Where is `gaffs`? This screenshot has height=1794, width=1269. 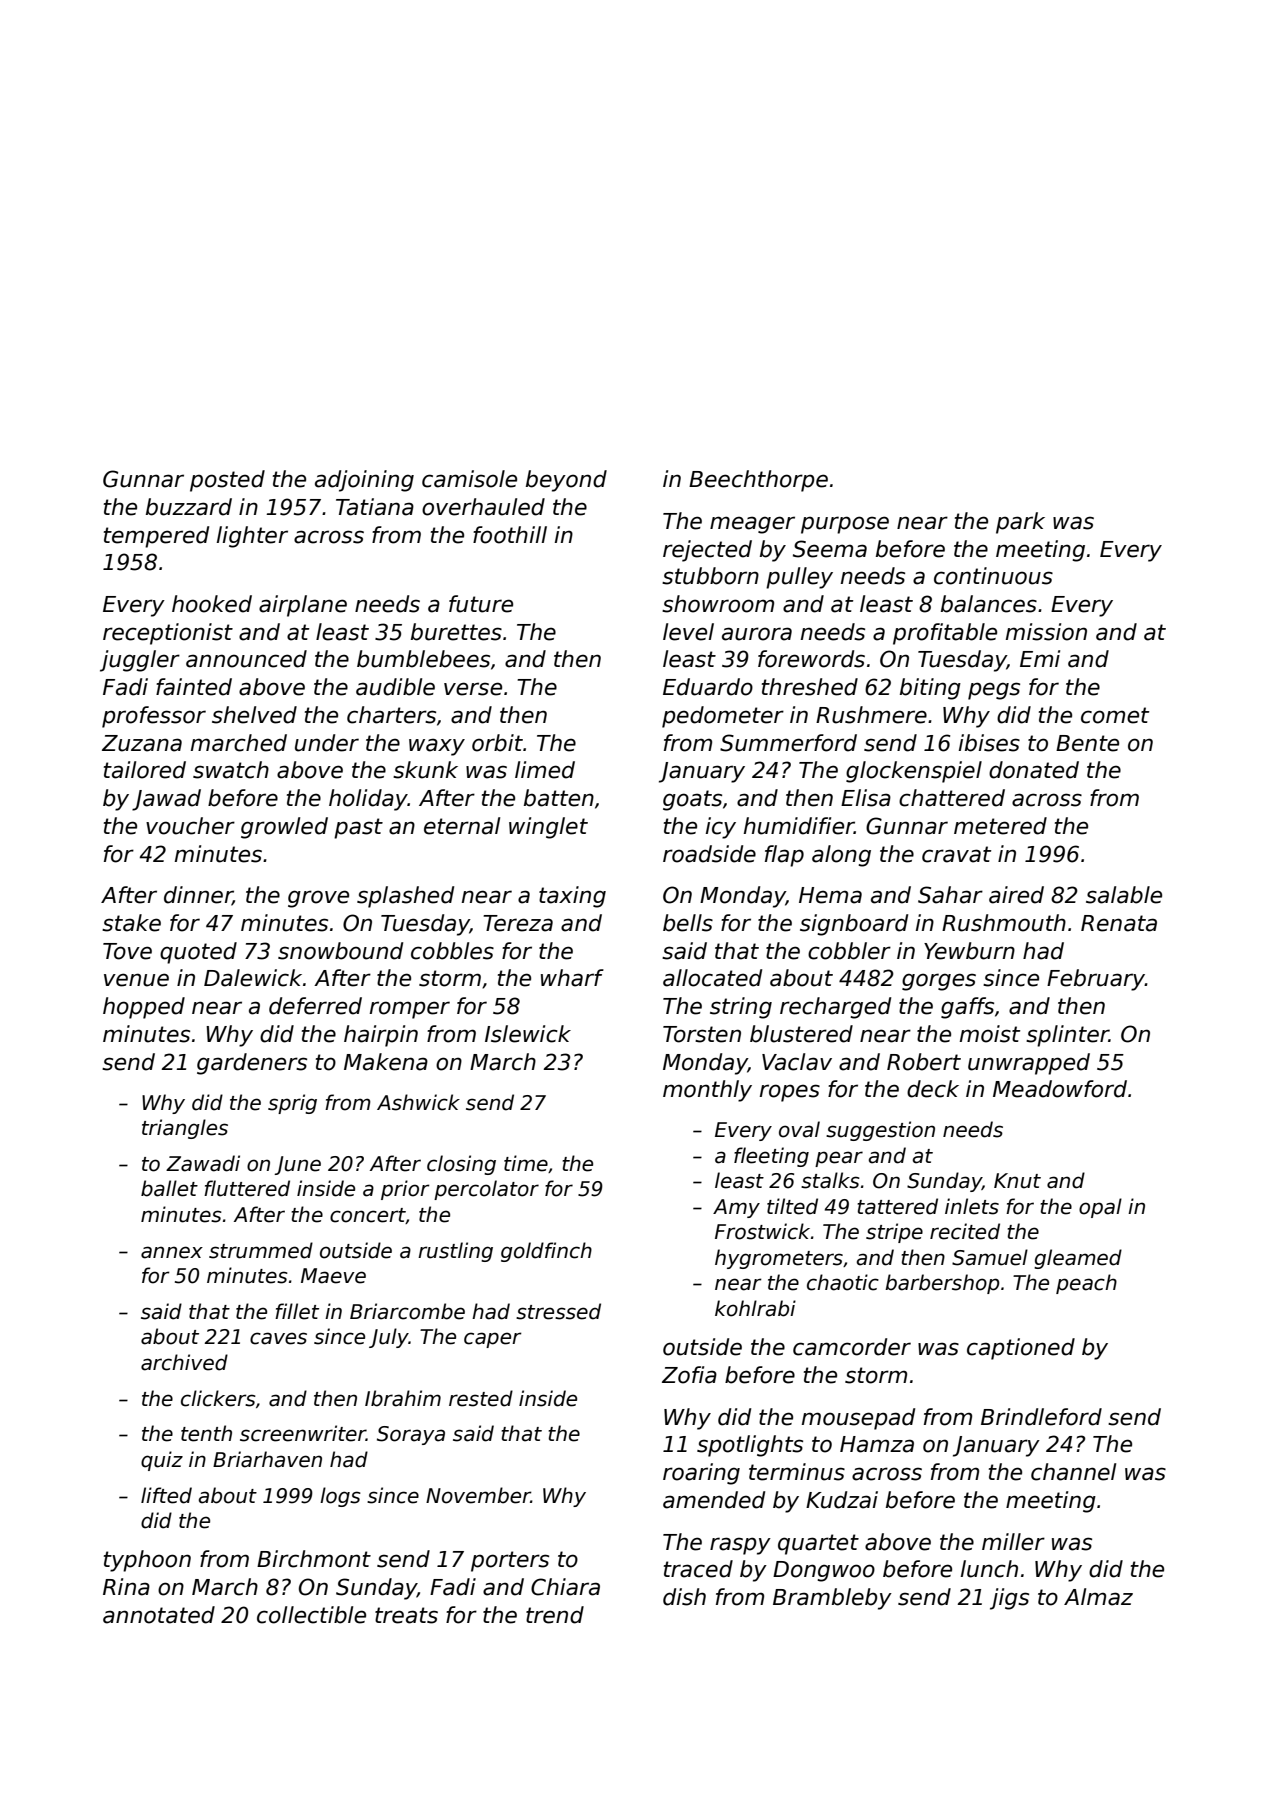 gaffs is located at coordinates (967, 1008).
